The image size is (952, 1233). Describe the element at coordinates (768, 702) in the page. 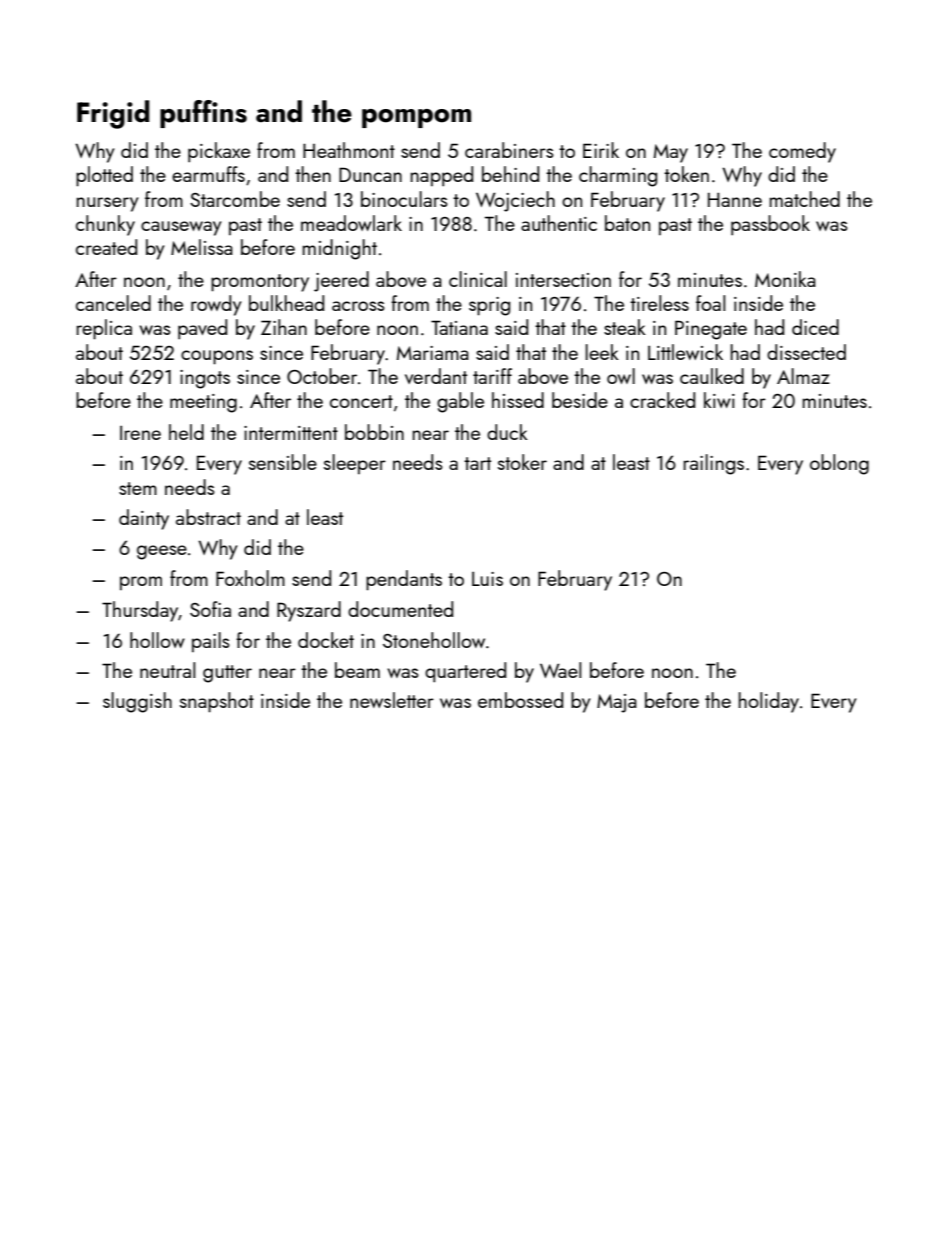

I see `holiday` at that location.
